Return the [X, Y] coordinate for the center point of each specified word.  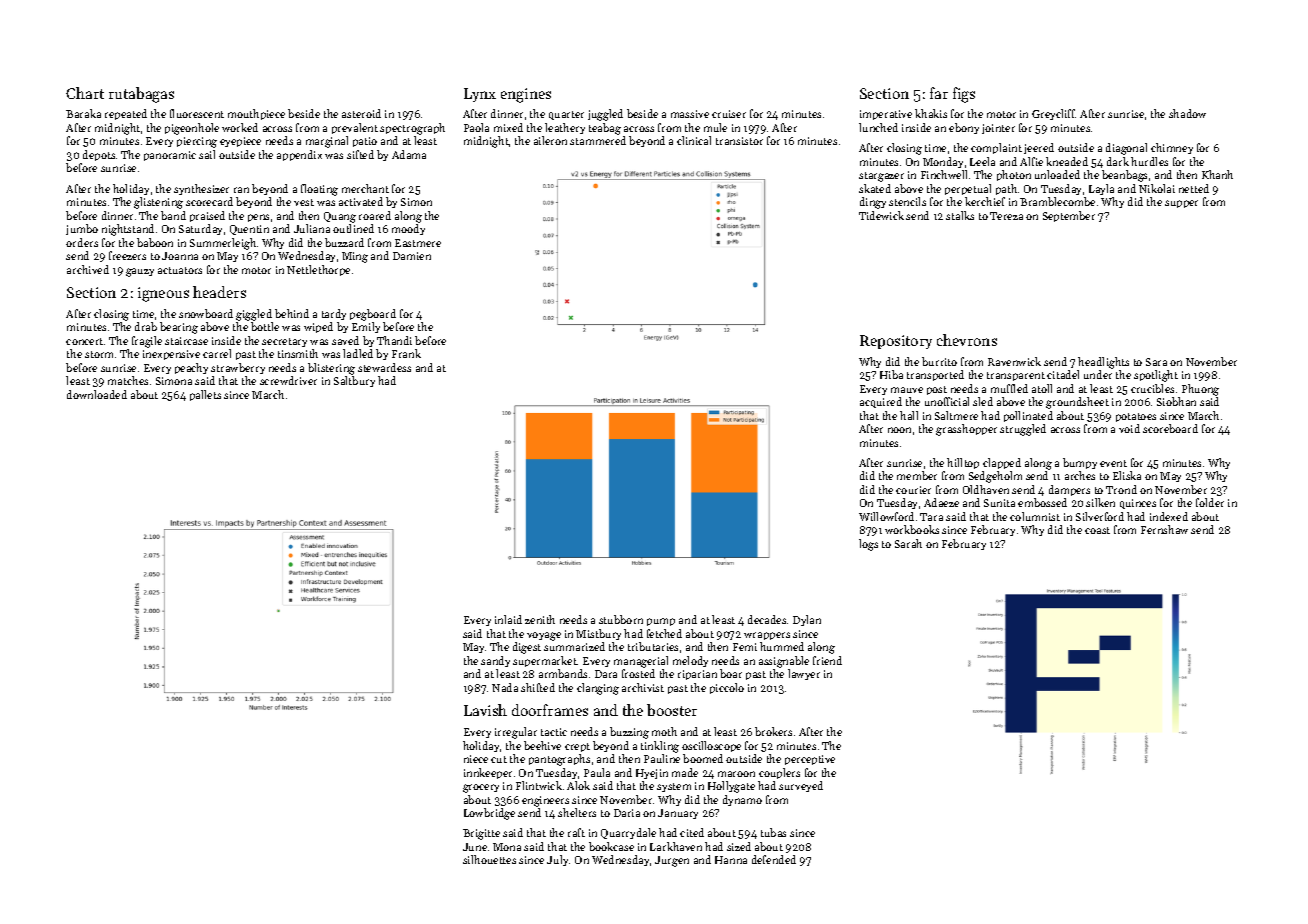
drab [146, 326]
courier [913, 490]
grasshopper [966, 430]
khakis [931, 113]
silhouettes [489, 859]
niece [476, 759]
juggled [605, 115]
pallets [205, 395]
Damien [412, 256]
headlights [1103, 363]
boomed [703, 758]
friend [827, 660]
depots [99, 155]
